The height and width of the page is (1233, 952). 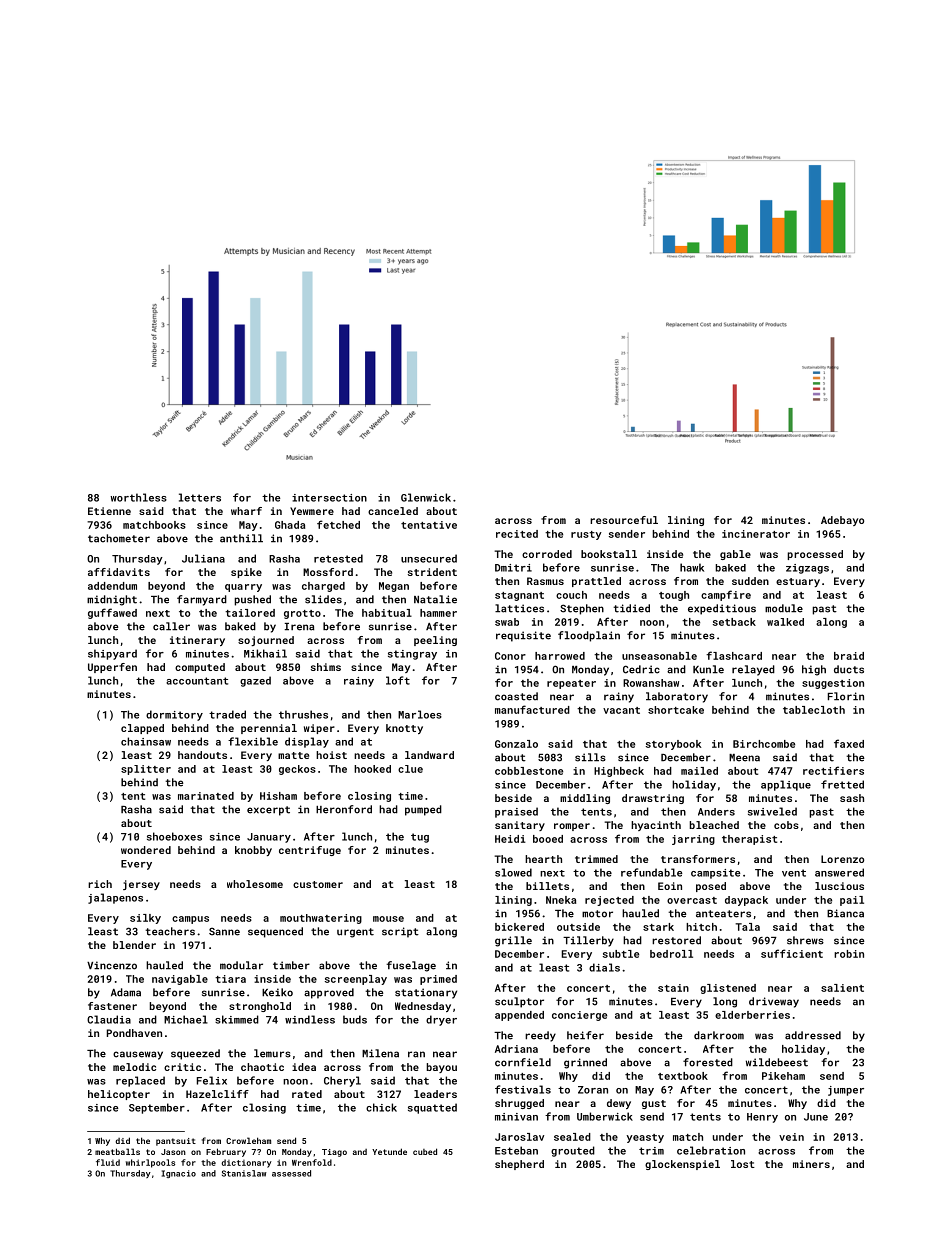 What do you see at coordinates (134, 1033) in the page?
I see `Pondhaven` at bounding box center [134, 1033].
